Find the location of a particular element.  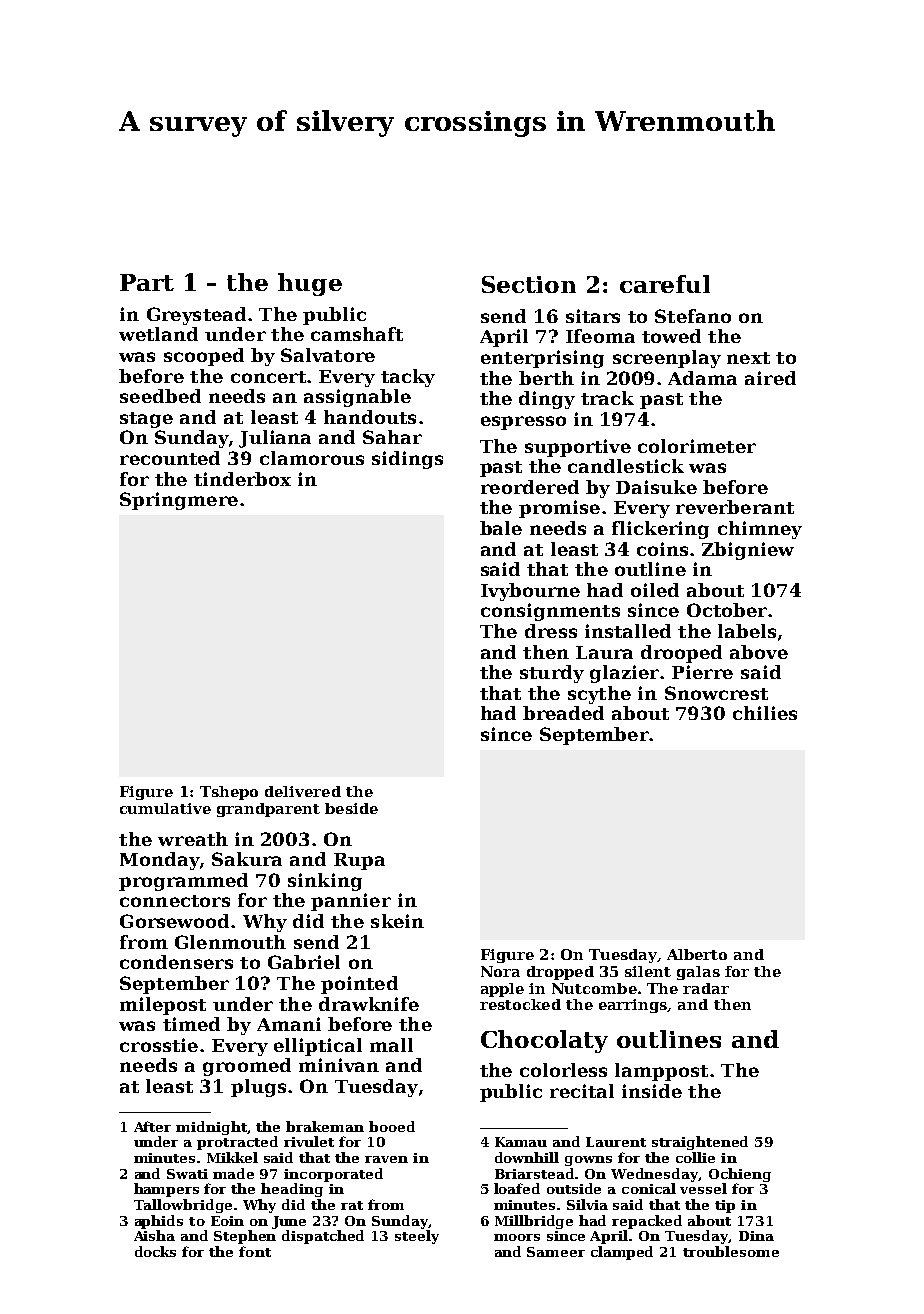

tinderbox is located at coordinates (242, 479).
